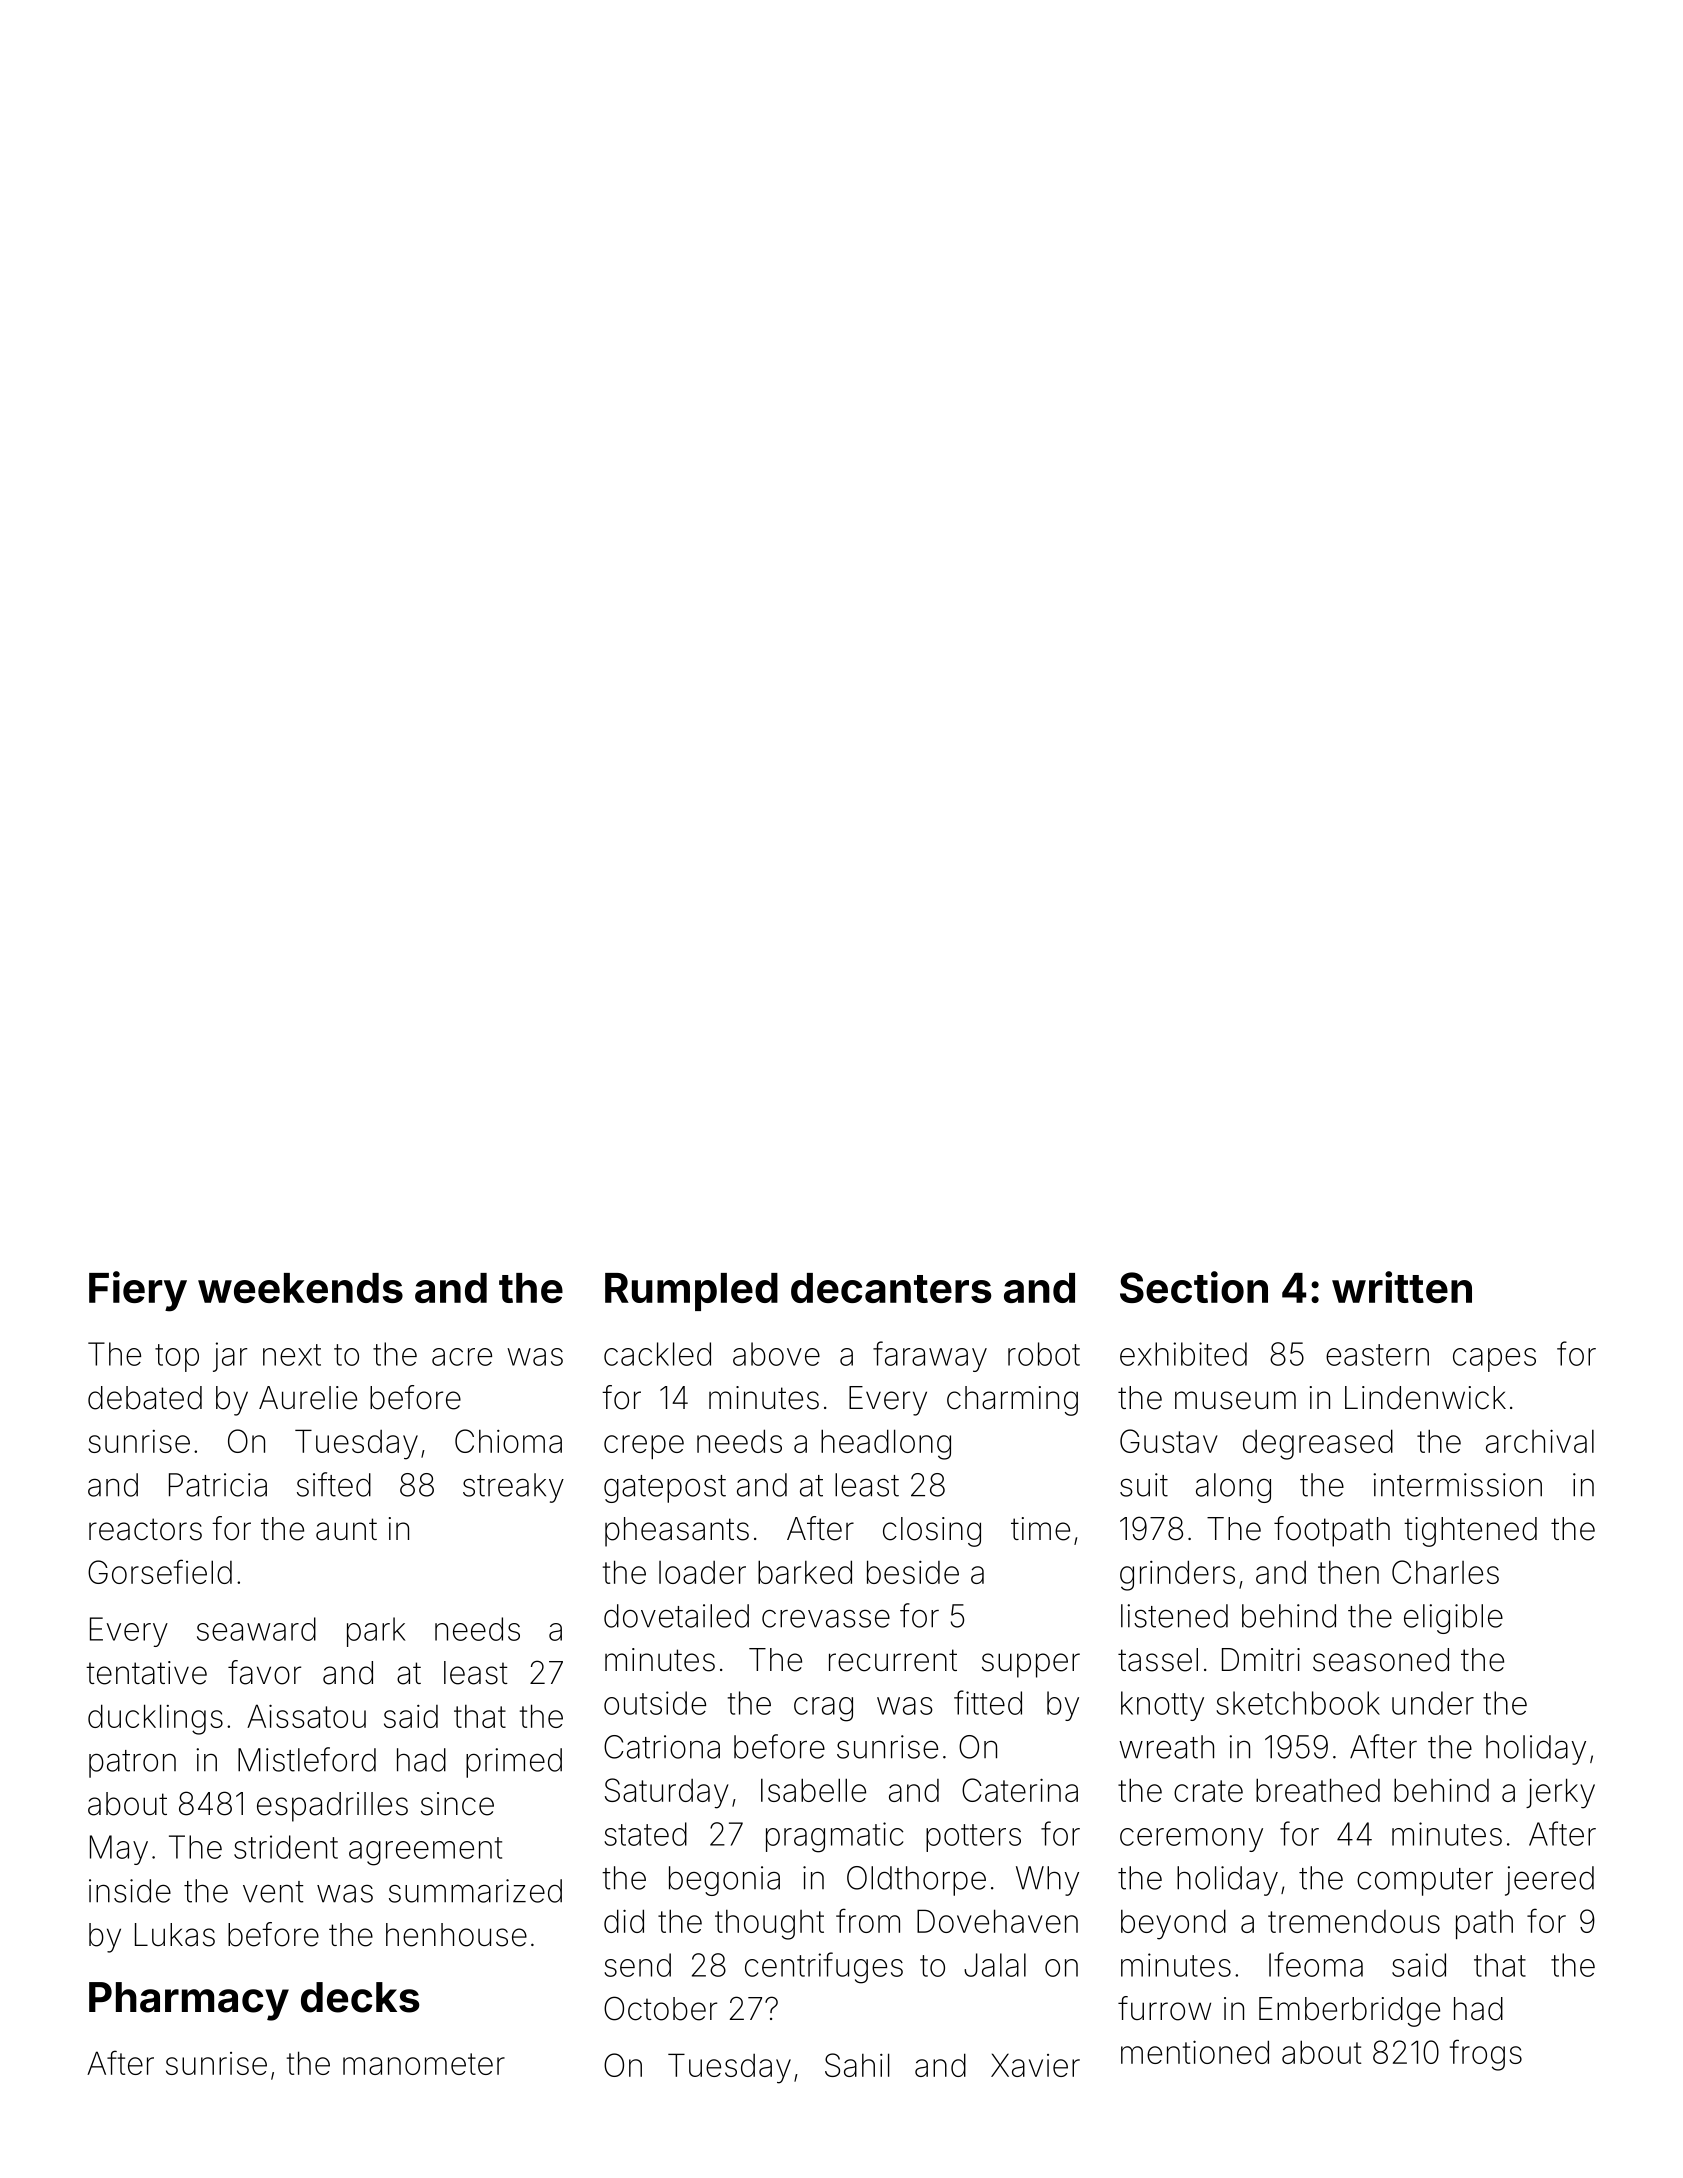  Describe the element at coordinates (177, 1358) in the screenshot. I see `top` at that location.
